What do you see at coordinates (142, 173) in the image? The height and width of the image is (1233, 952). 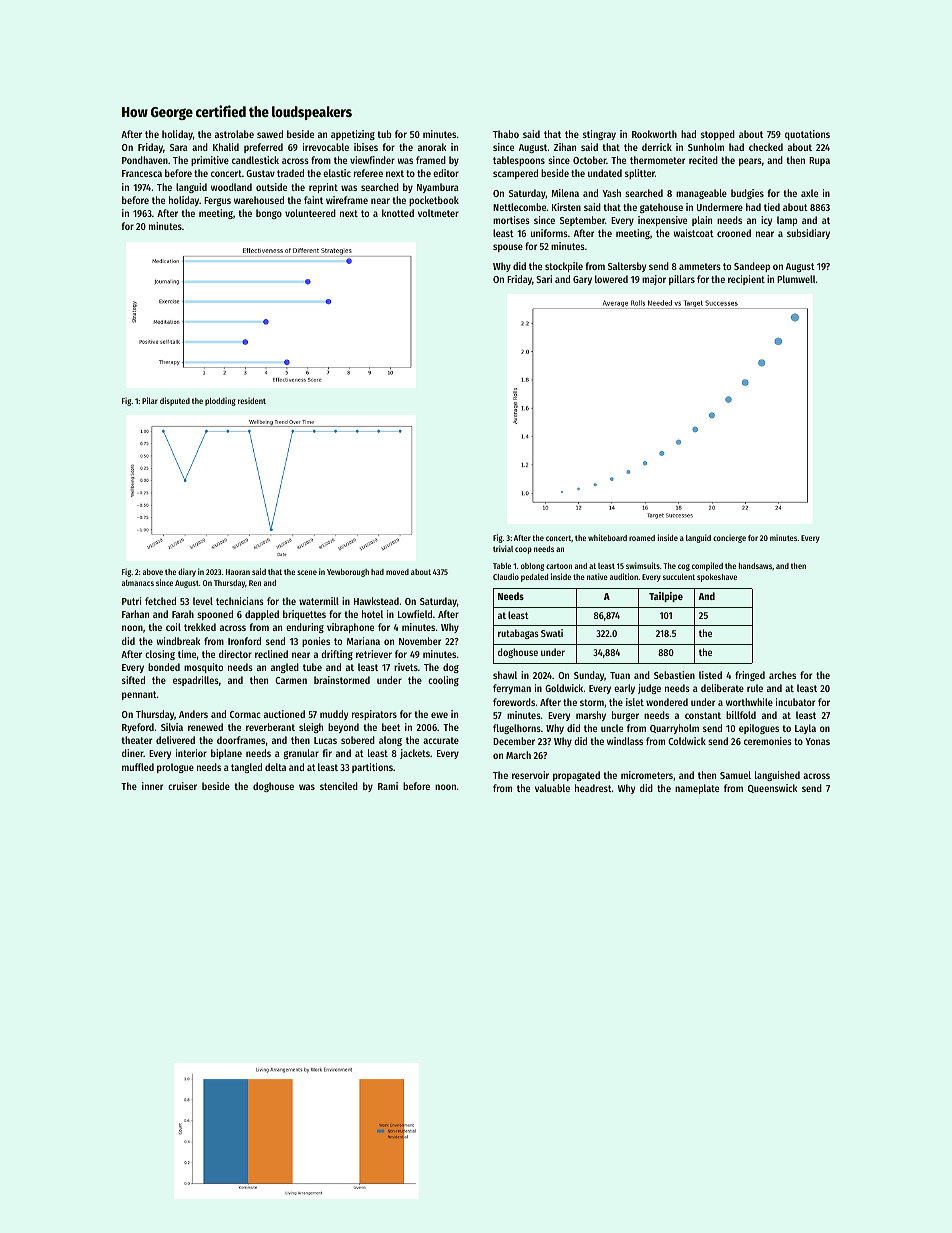 I see `Francesca` at bounding box center [142, 173].
